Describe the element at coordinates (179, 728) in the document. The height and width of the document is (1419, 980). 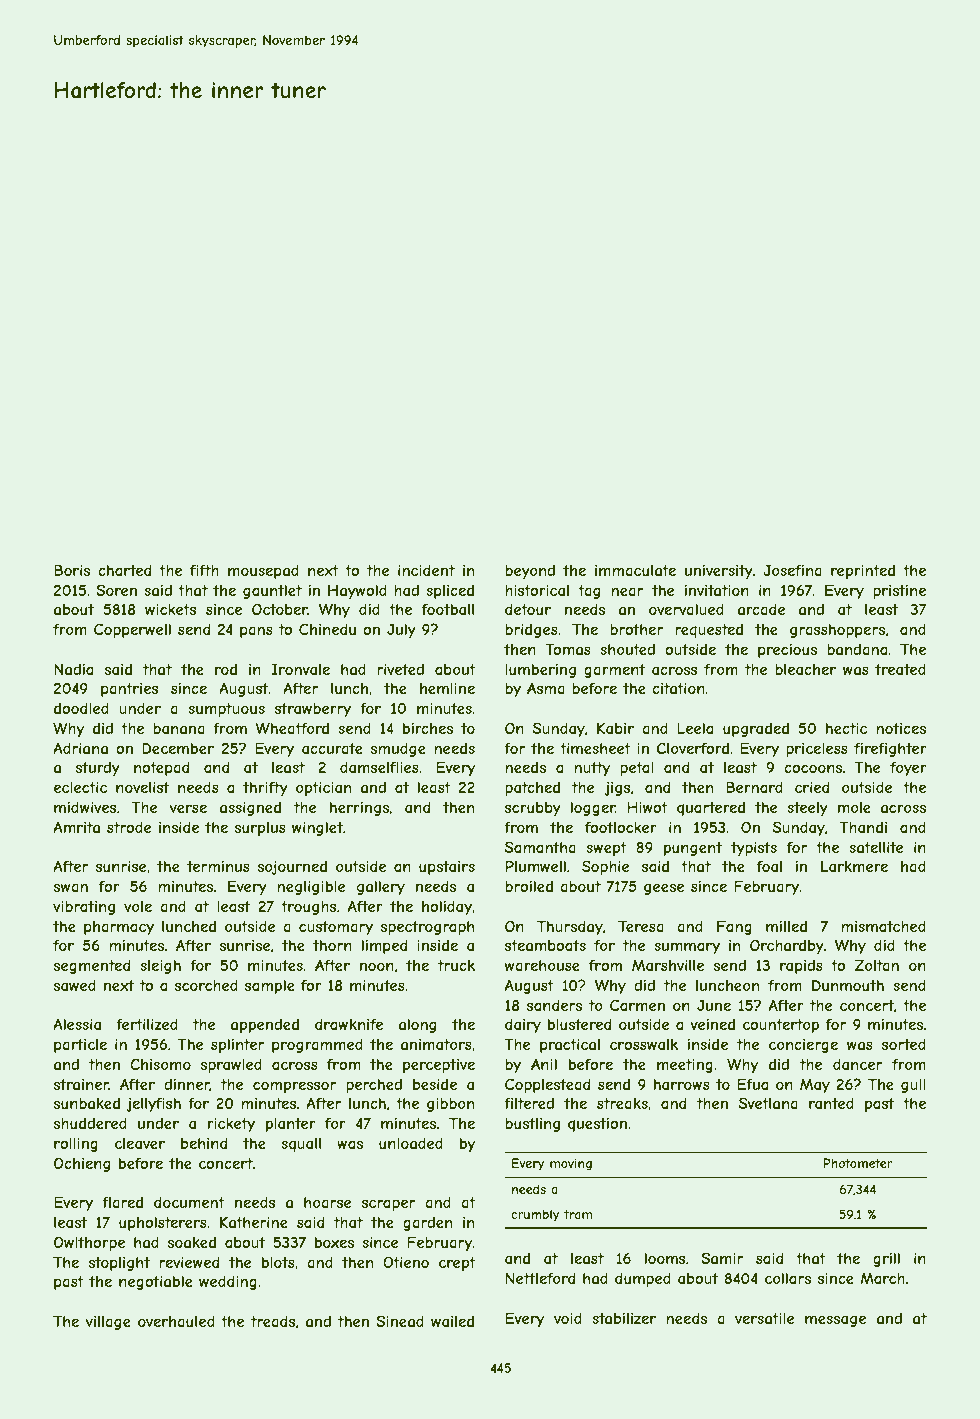
I see `banana` at that location.
